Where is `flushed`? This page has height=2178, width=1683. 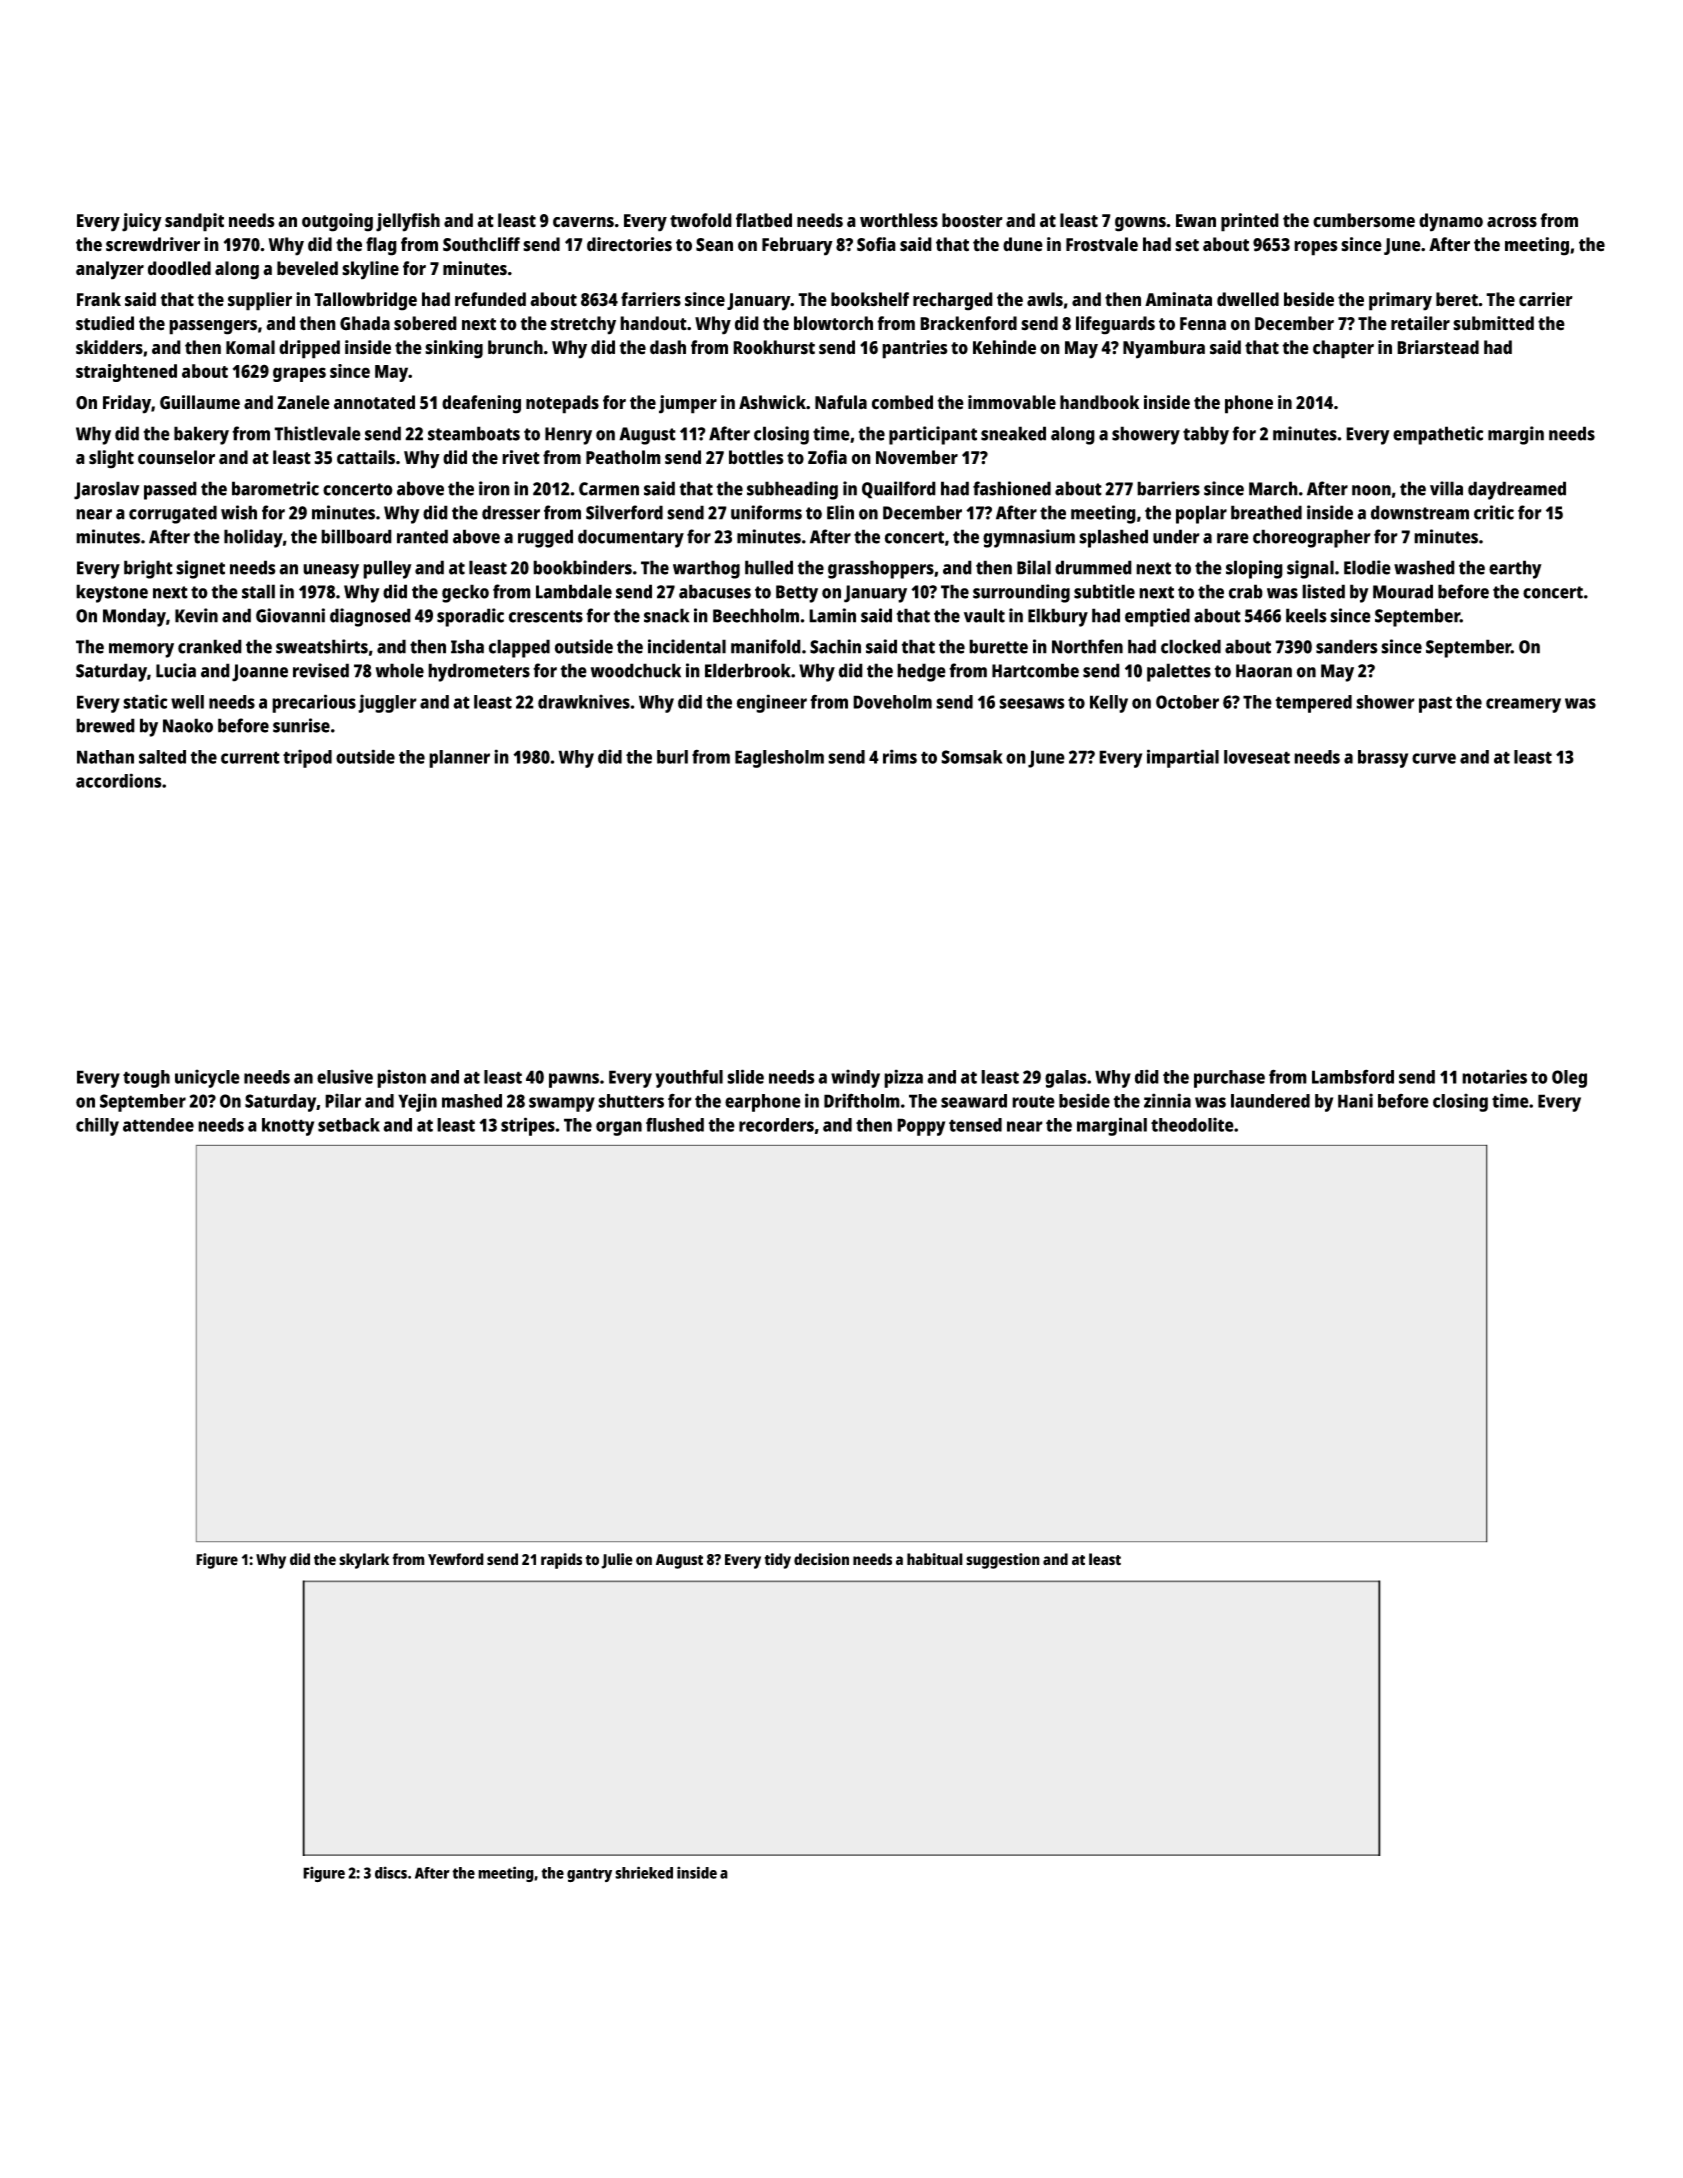 flushed is located at coordinates (675, 1124).
